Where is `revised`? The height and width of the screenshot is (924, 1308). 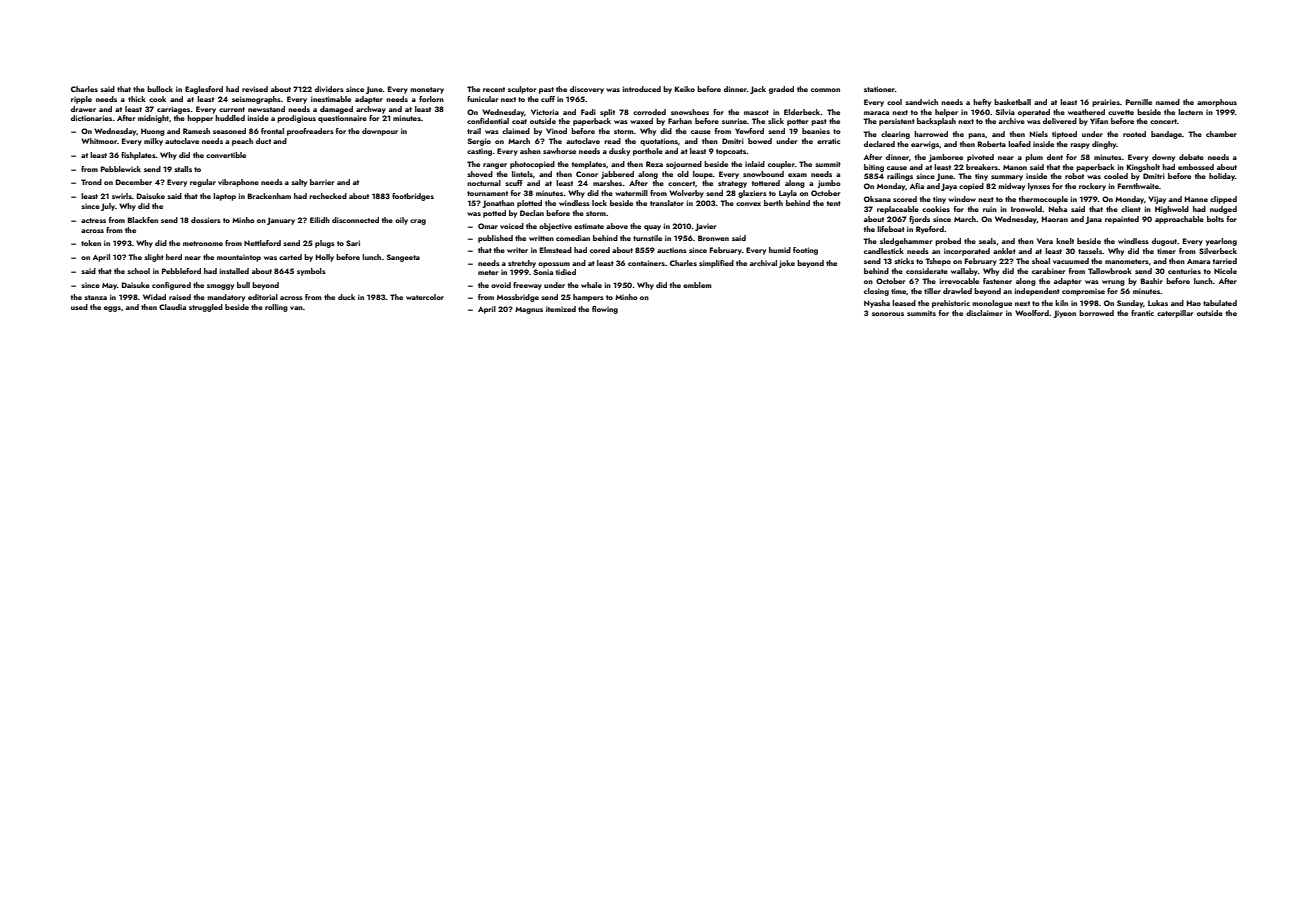
revised is located at coordinates (255, 89).
